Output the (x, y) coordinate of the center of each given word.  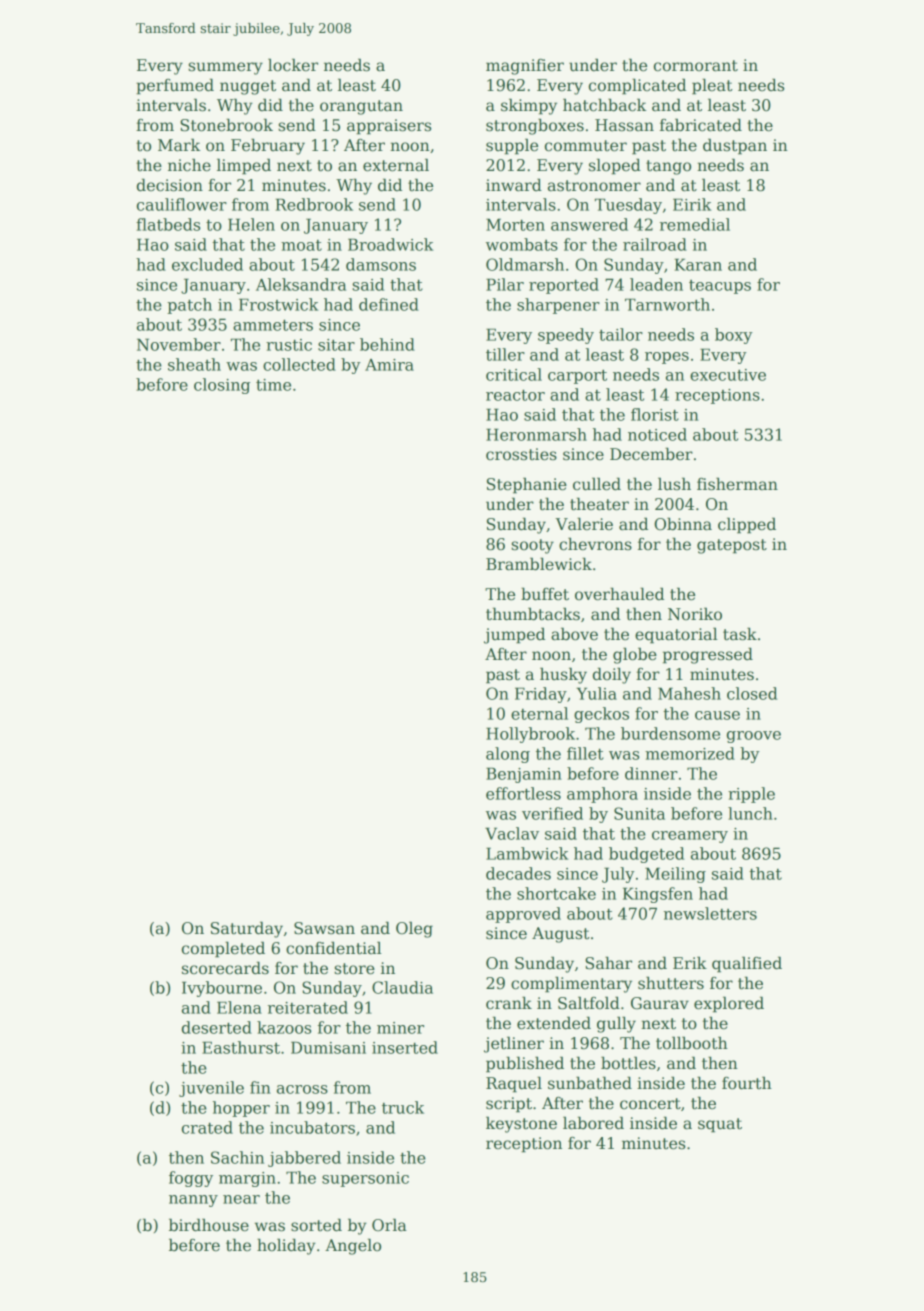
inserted (405, 1047)
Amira (389, 365)
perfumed (175, 87)
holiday (286, 1247)
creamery (690, 837)
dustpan (735, 147)
